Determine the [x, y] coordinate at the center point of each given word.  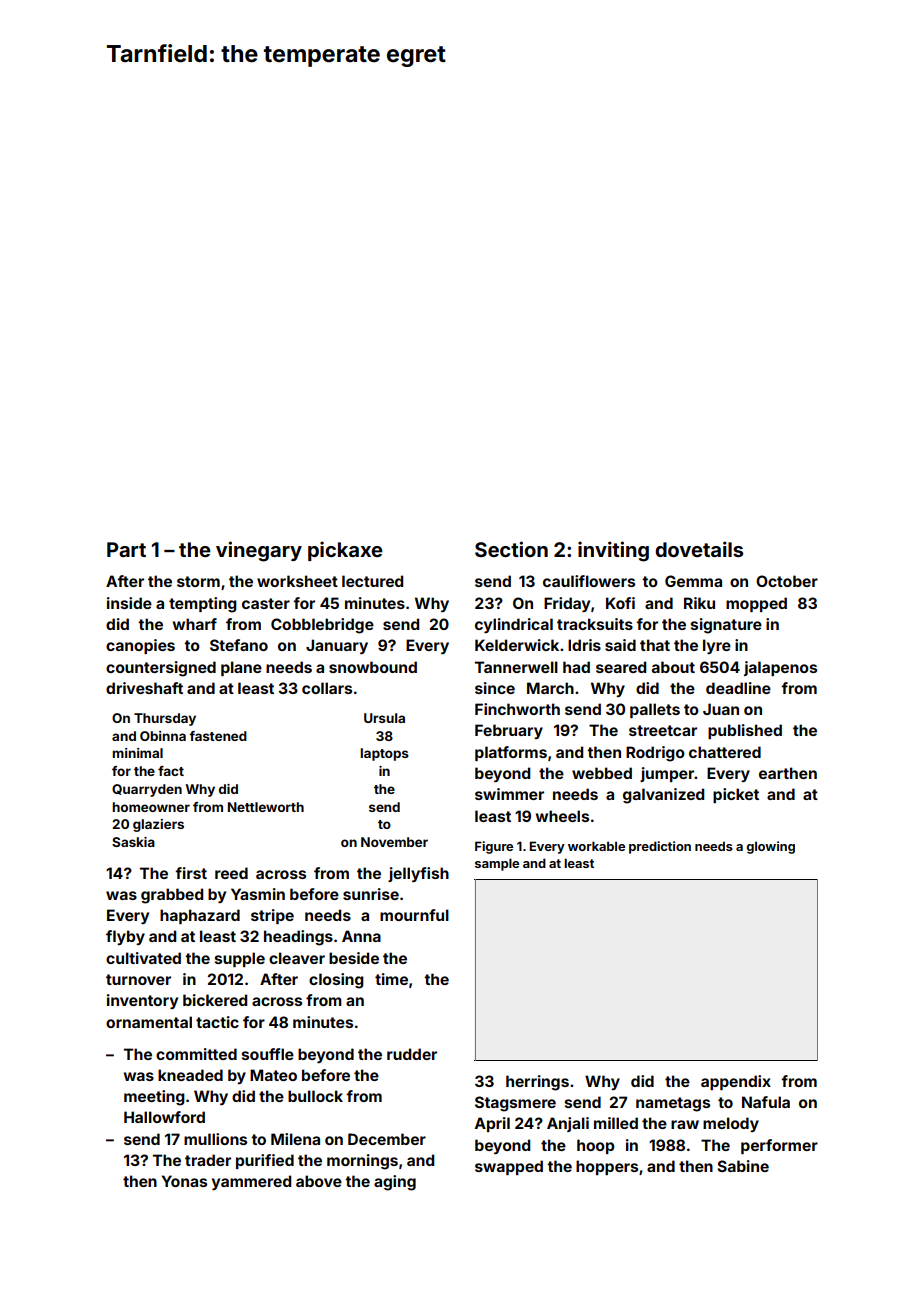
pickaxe [345, 551]
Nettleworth [266, 807]
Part [126, 549]
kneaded [190, 1075]
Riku [699, 603]
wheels [562, 816]
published [745, 731]
